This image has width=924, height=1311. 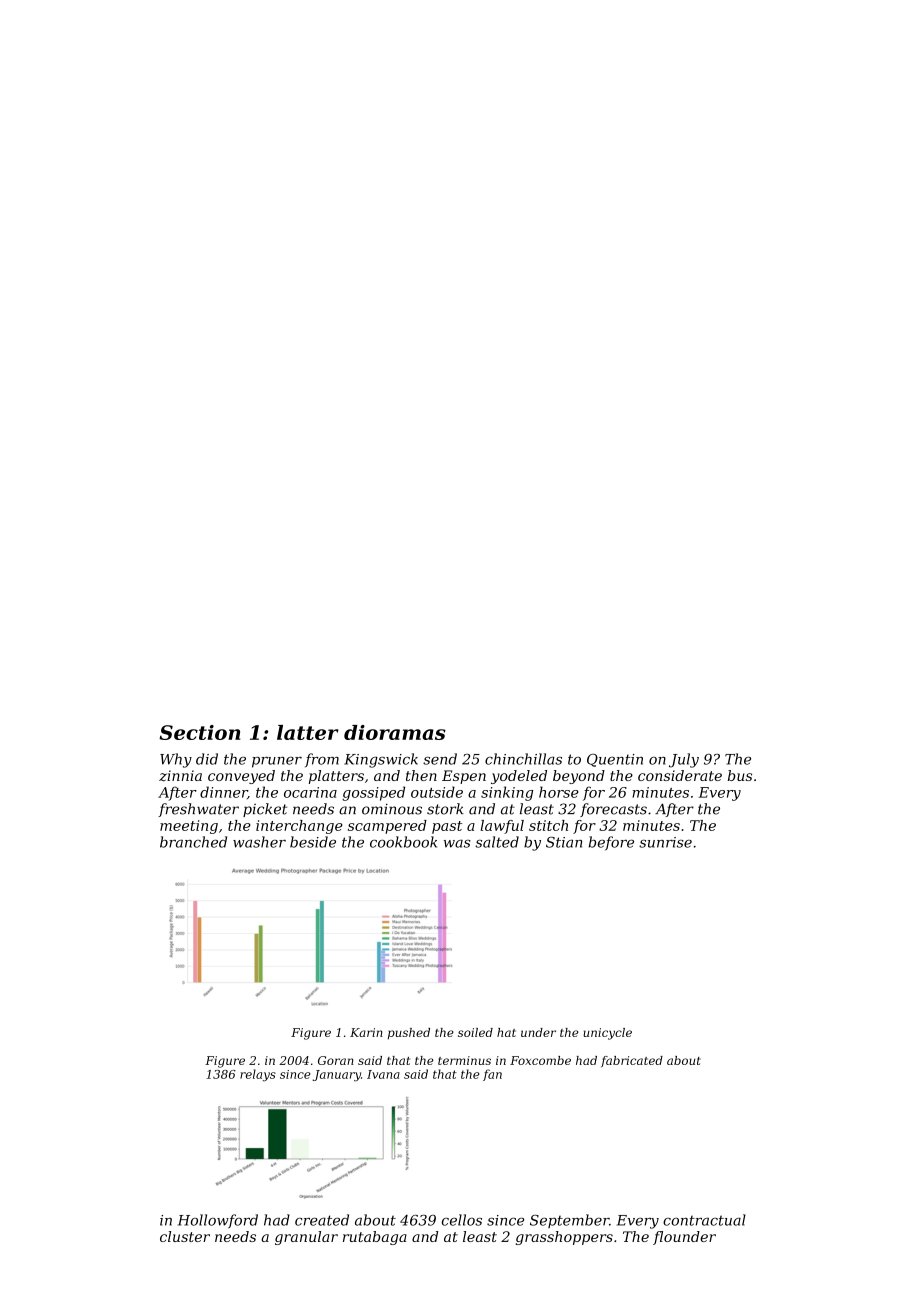 I want to click on relays, so click(x=258, y=1075).
